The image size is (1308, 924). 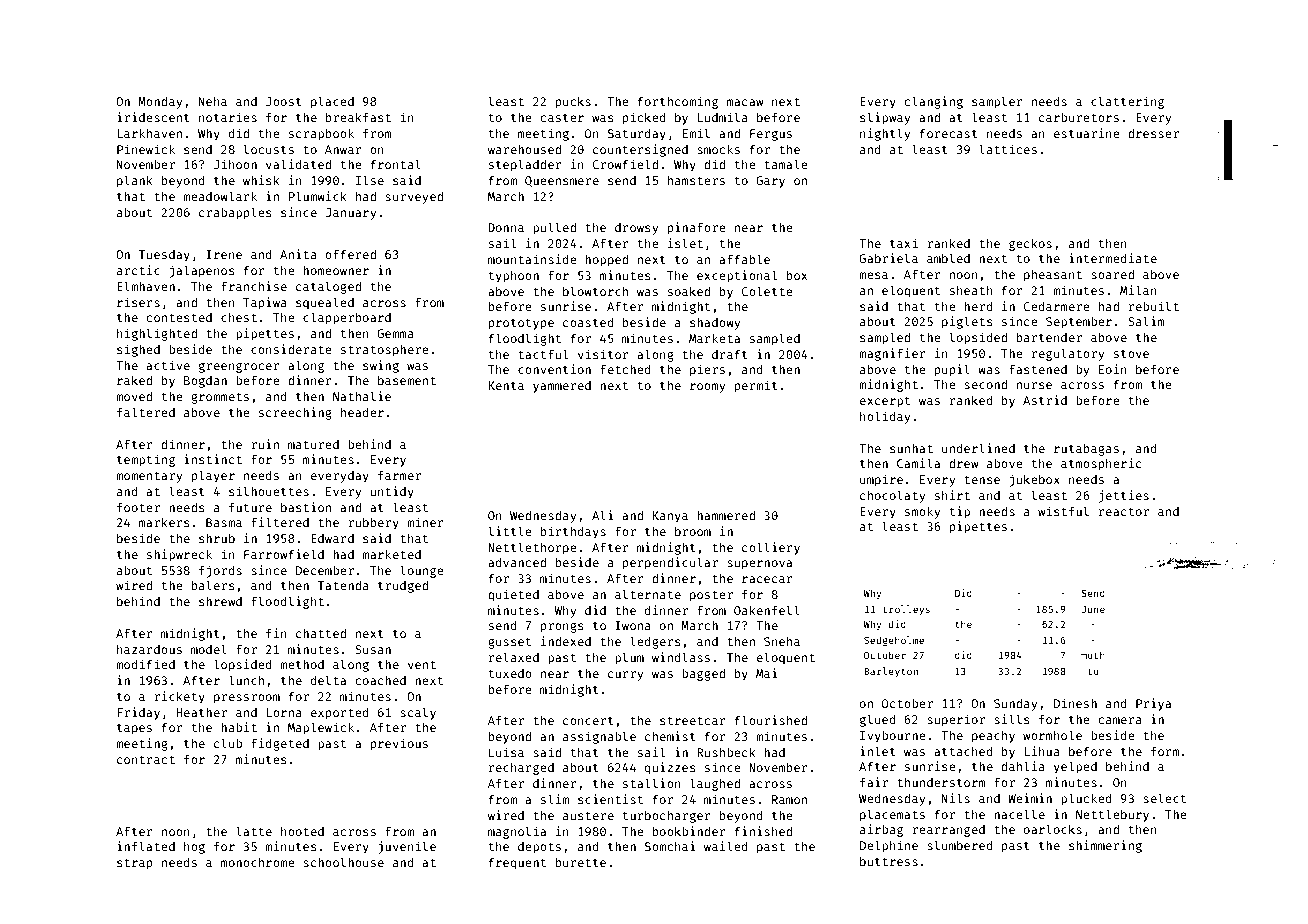 I want to click on raked, so click(x=134, y=380).
